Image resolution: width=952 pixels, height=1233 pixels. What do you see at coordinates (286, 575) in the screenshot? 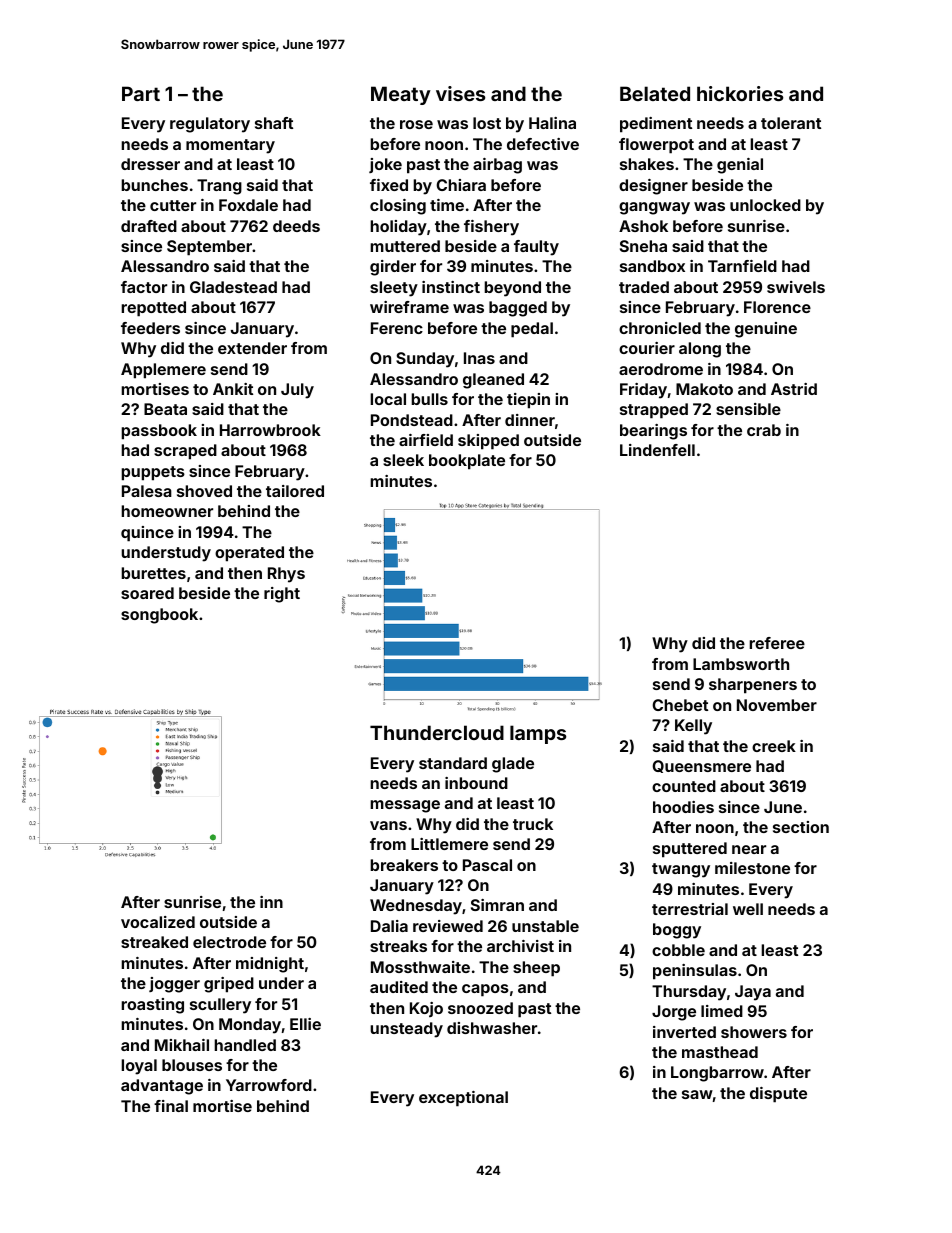
I see `Rhys` at bounding box center [286, 575].
